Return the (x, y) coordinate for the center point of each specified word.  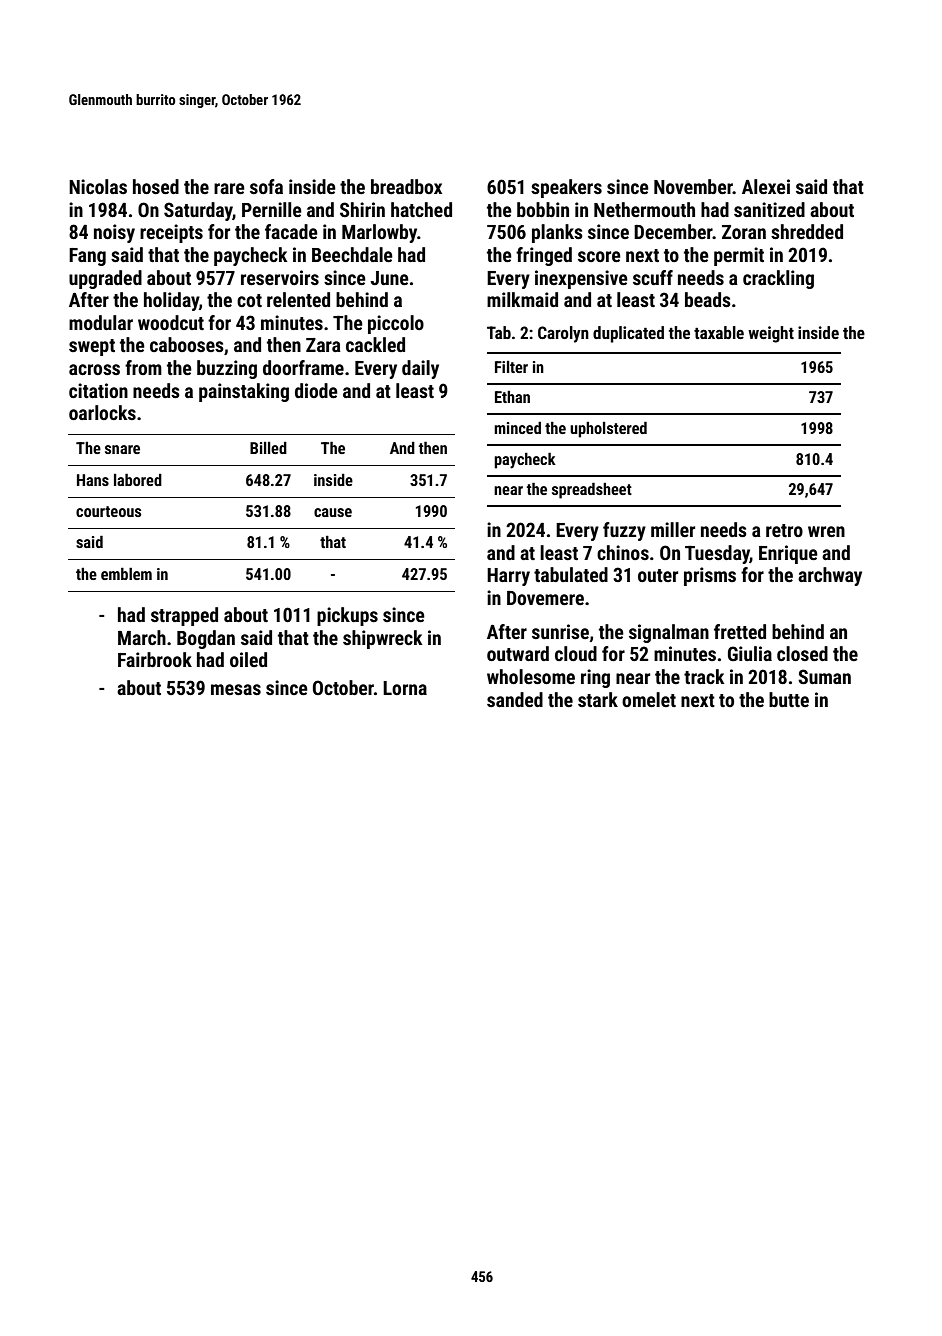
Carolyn (563, 334)
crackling (778, 279)
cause (333, 512)
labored (138, 480)
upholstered (608, 430)
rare (229, 188)
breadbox (406, 186)
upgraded (105, 279)
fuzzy (624, 531)
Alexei (766, 186)
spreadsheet (592, 491)
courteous (108, 511)
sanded (515, 699)
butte (789, 699)
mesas (236, 689)
